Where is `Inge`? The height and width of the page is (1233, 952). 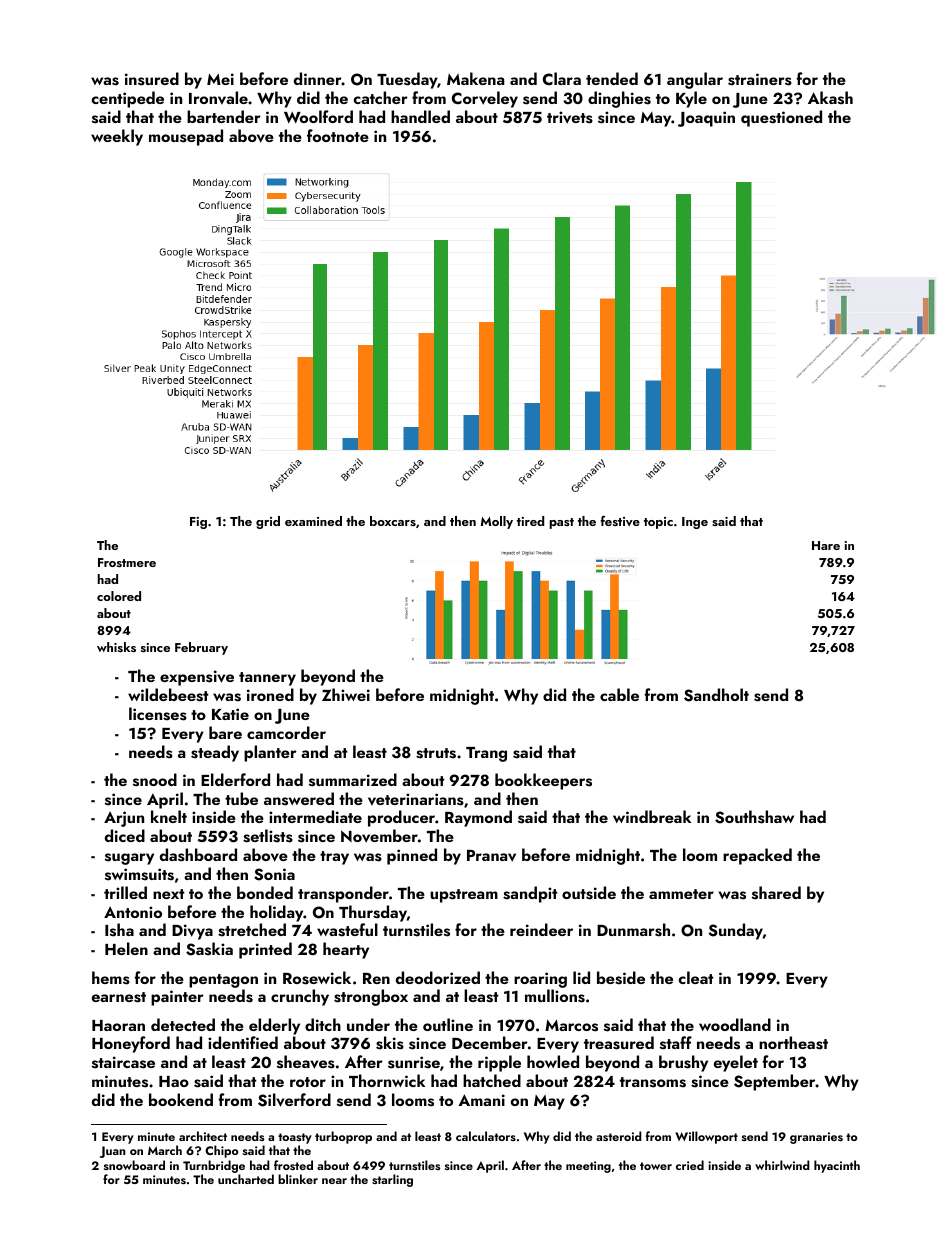
Inge is located at coordinates (695, 523).
